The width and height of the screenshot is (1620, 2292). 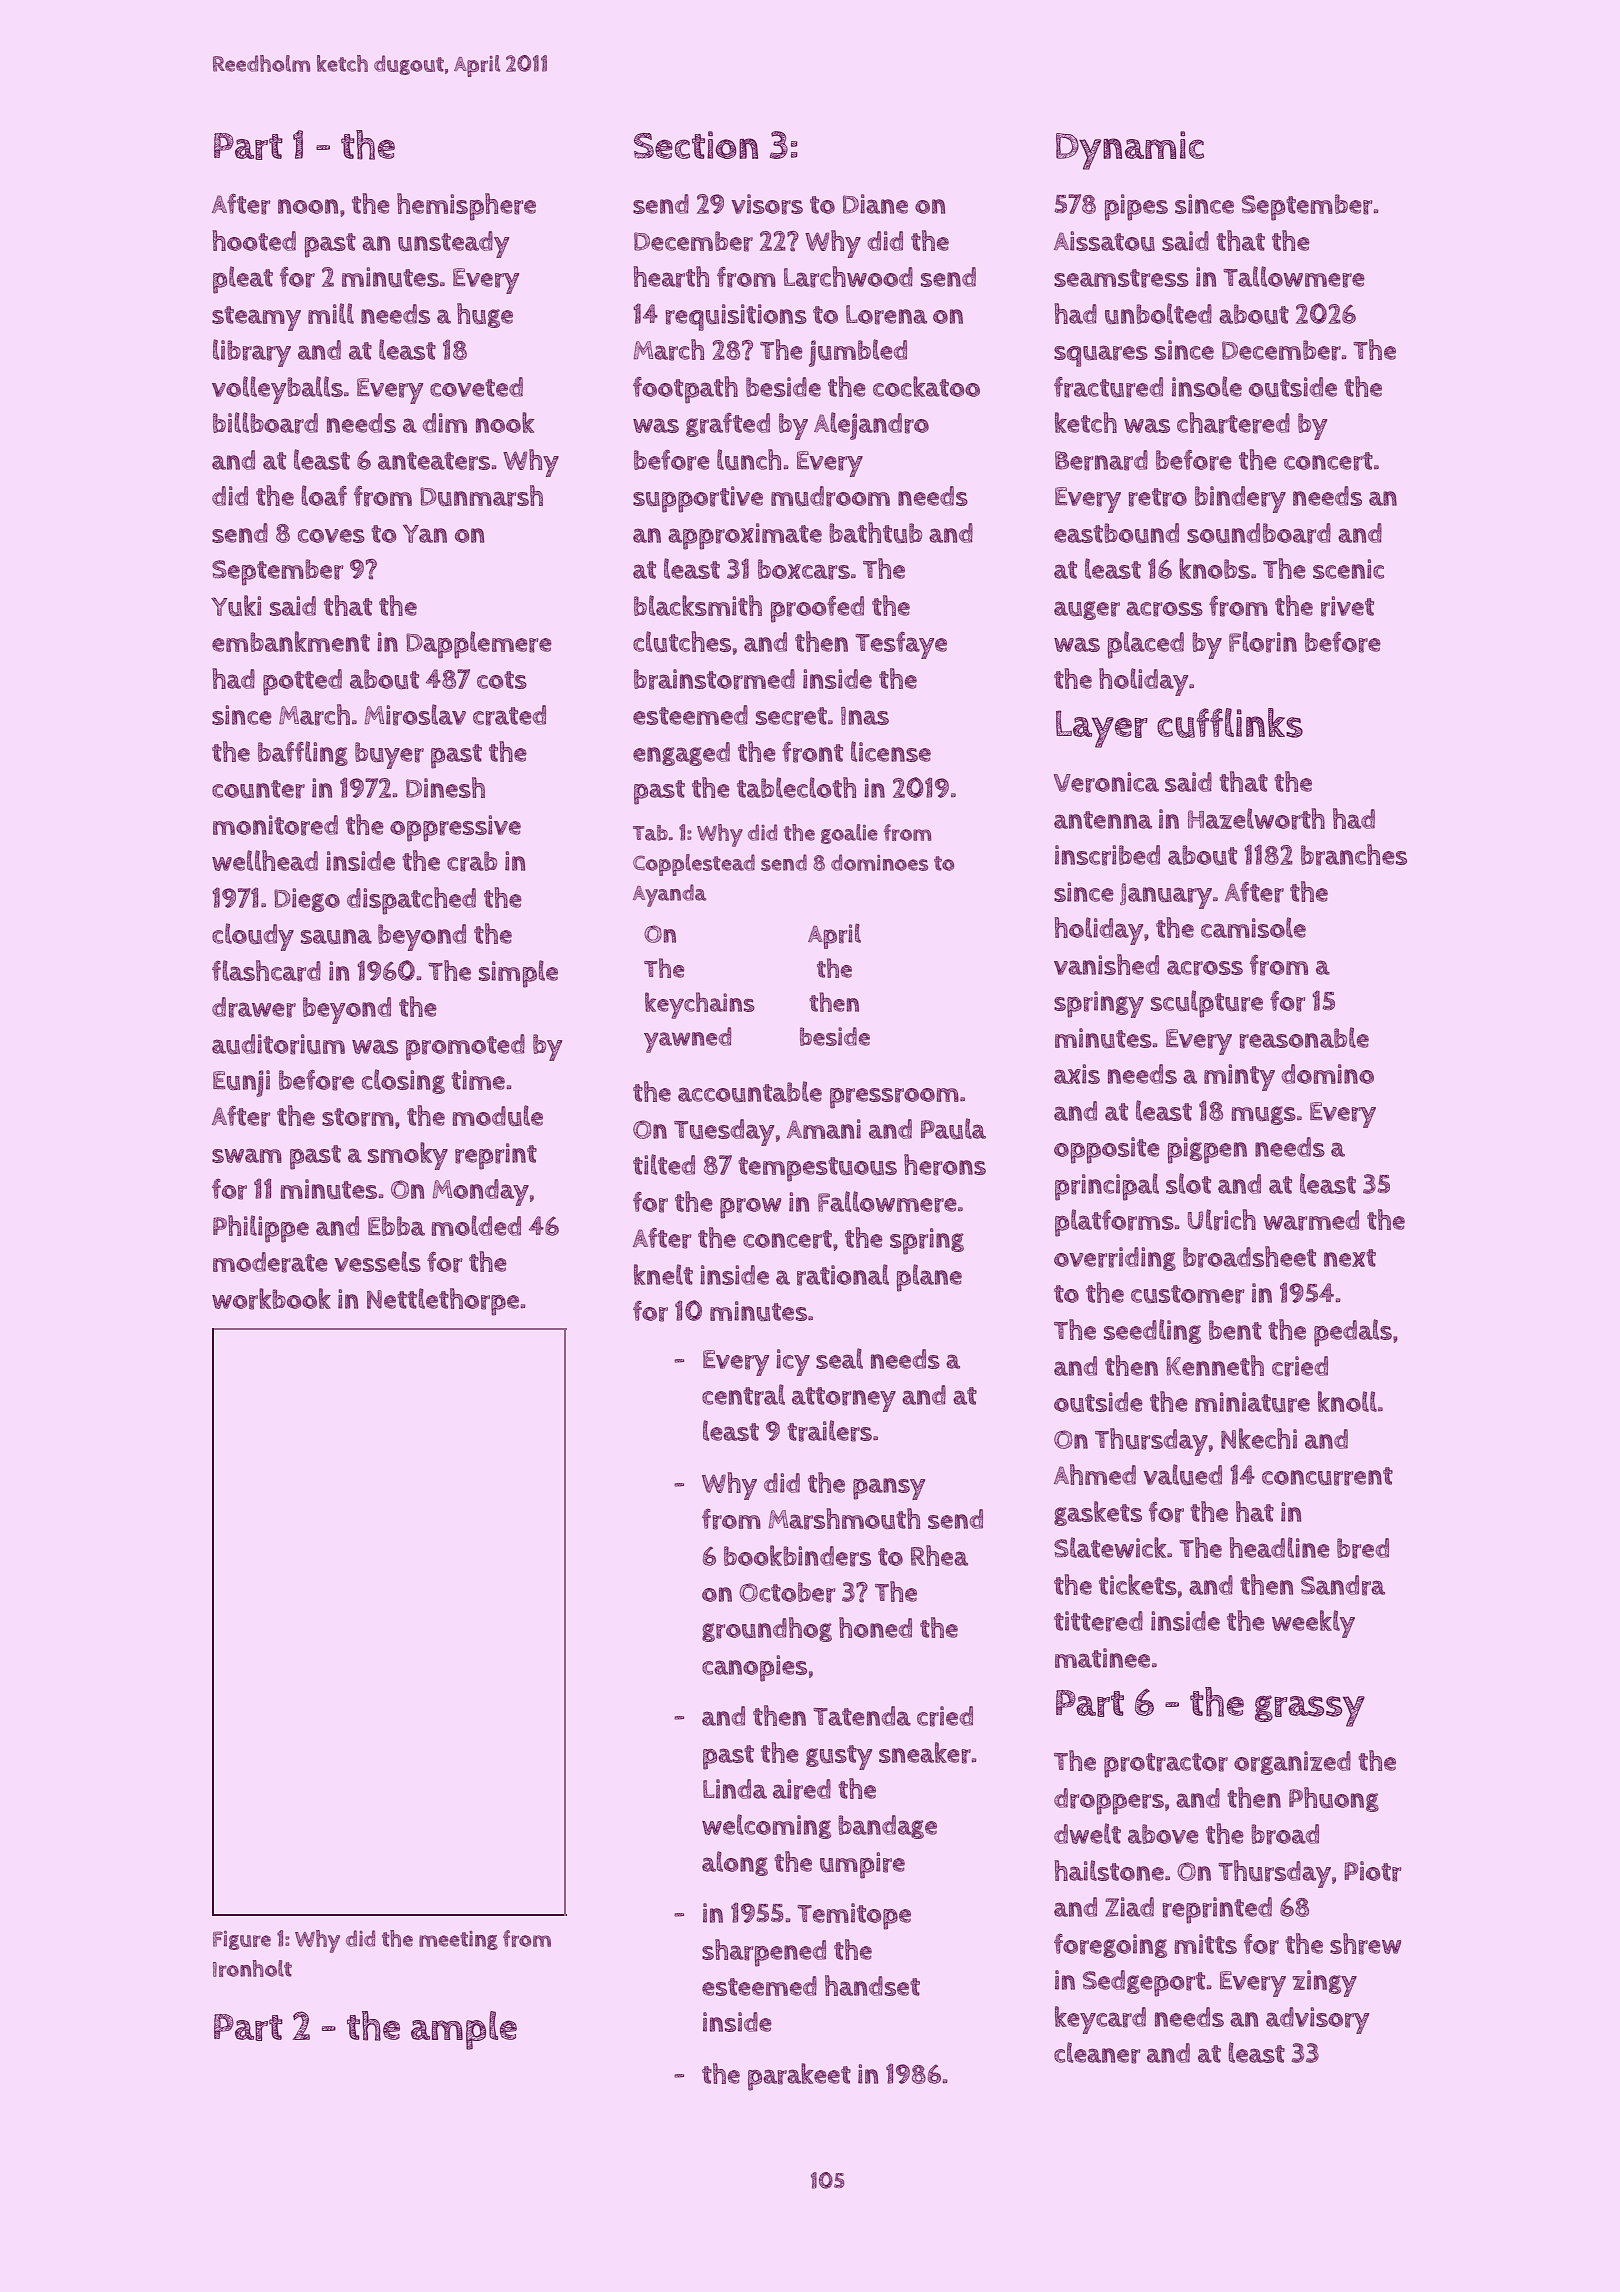 What do you see at coordinates (929, 1278) in the screenshot?
I see `plane` at bounding box center [929, 1278].
